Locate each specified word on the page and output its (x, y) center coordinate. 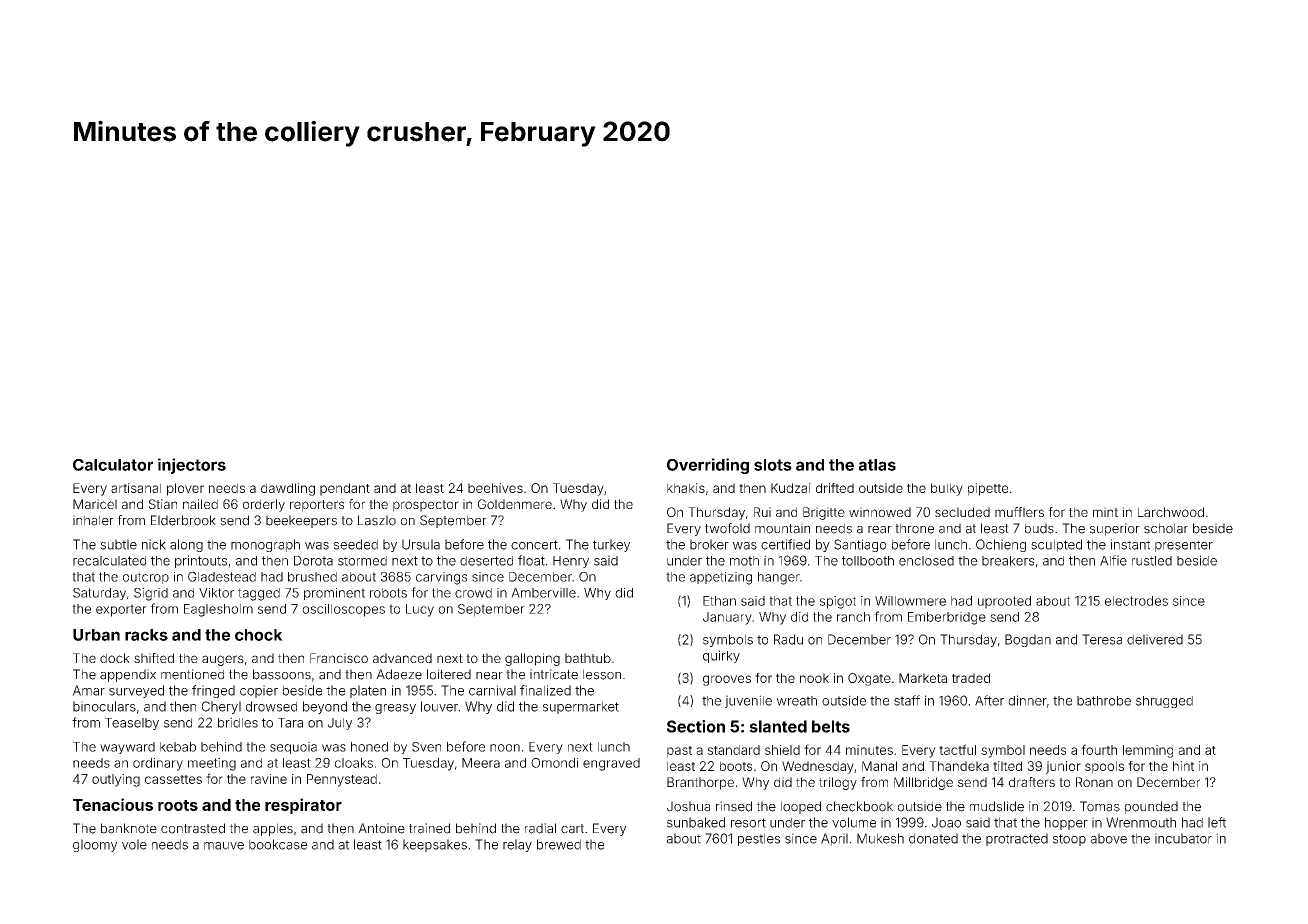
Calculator (113, 465)
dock (115, 658)
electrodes (1136, 601)
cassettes (173, 779)
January (727, 618)
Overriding (708, 466)
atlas (877, 465)
